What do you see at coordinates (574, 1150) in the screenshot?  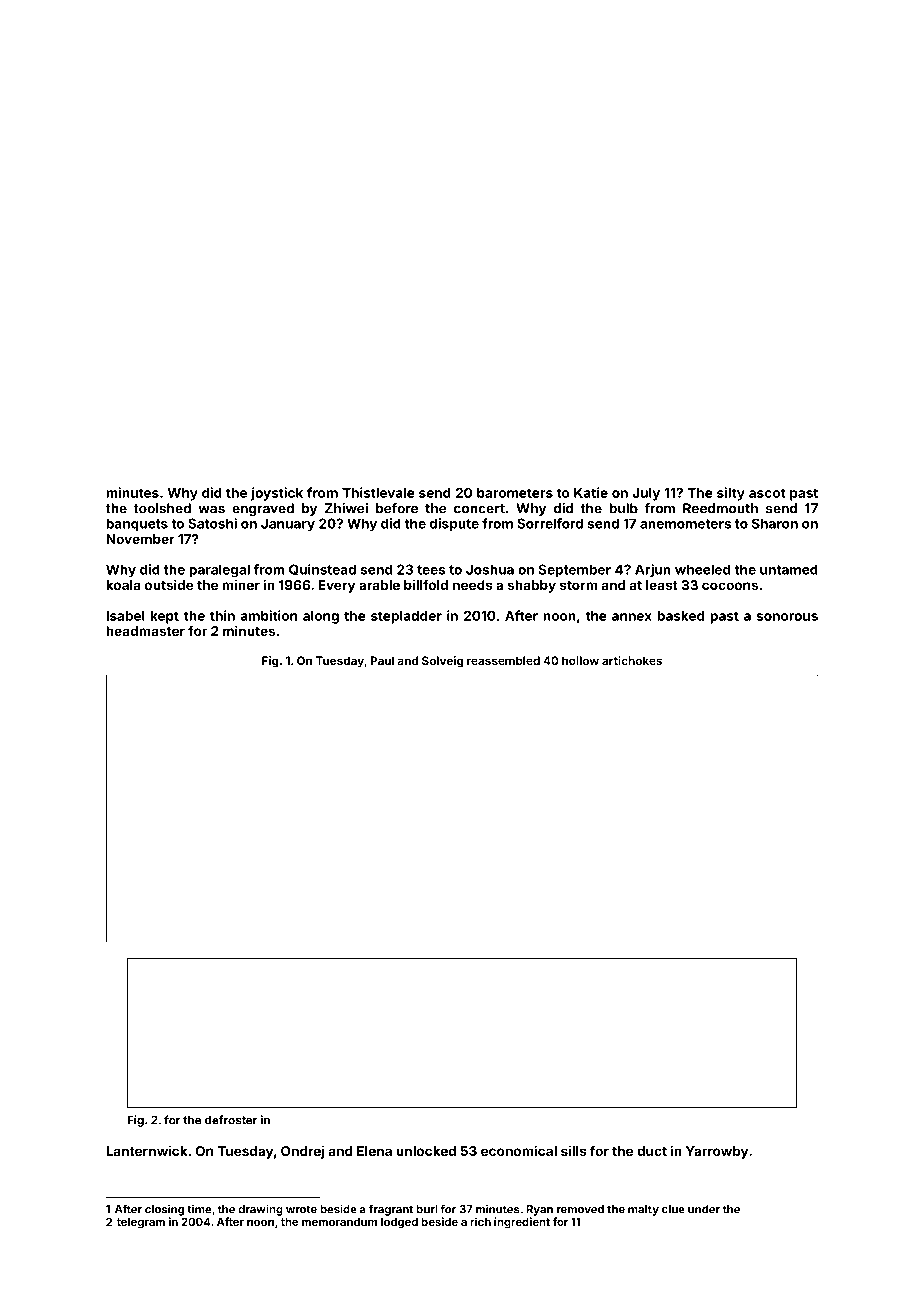 I see `sills` at bounding box center [574, 1150].
